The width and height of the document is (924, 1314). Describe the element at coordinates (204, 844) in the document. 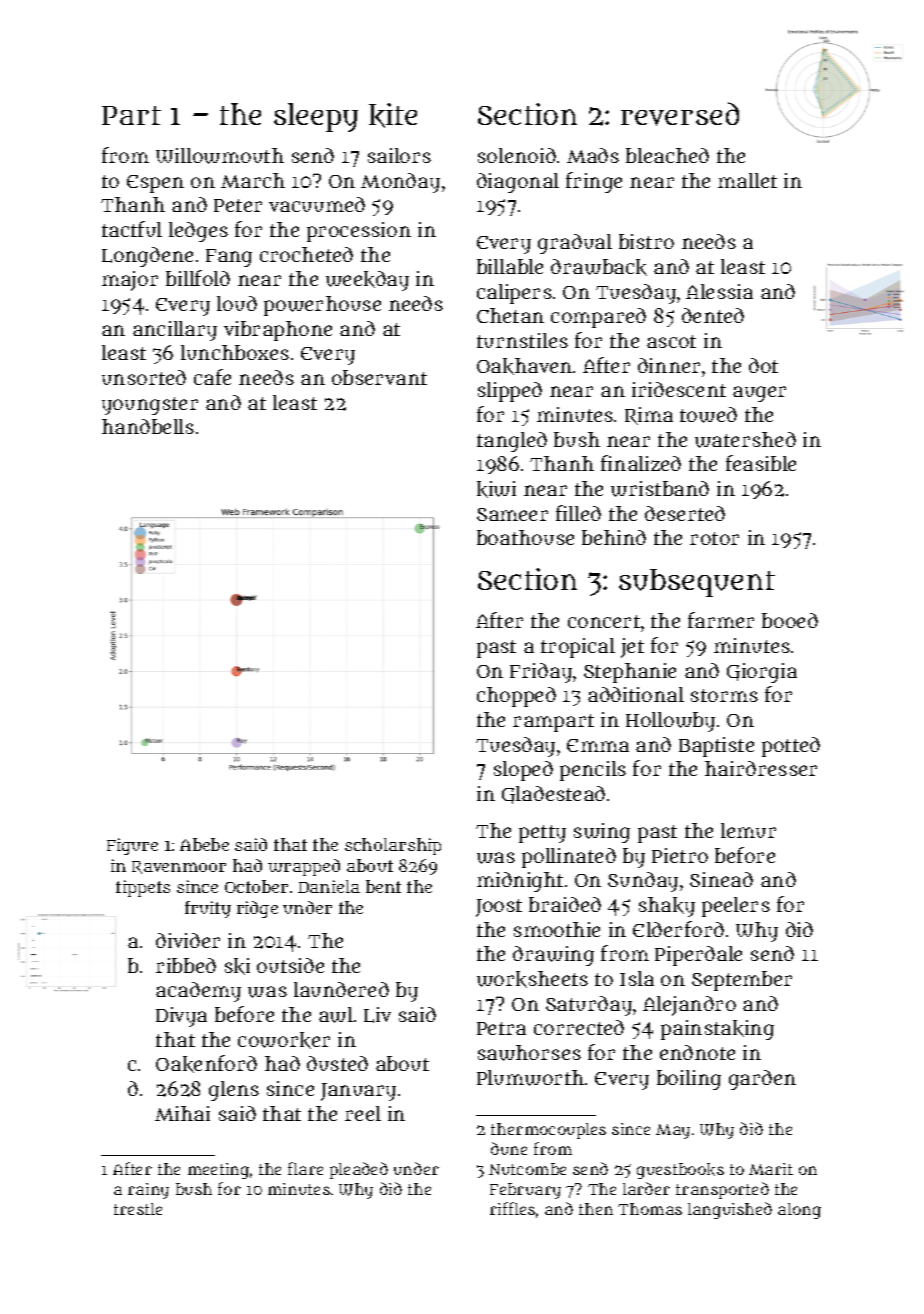

I see `Abebe` at that location.
